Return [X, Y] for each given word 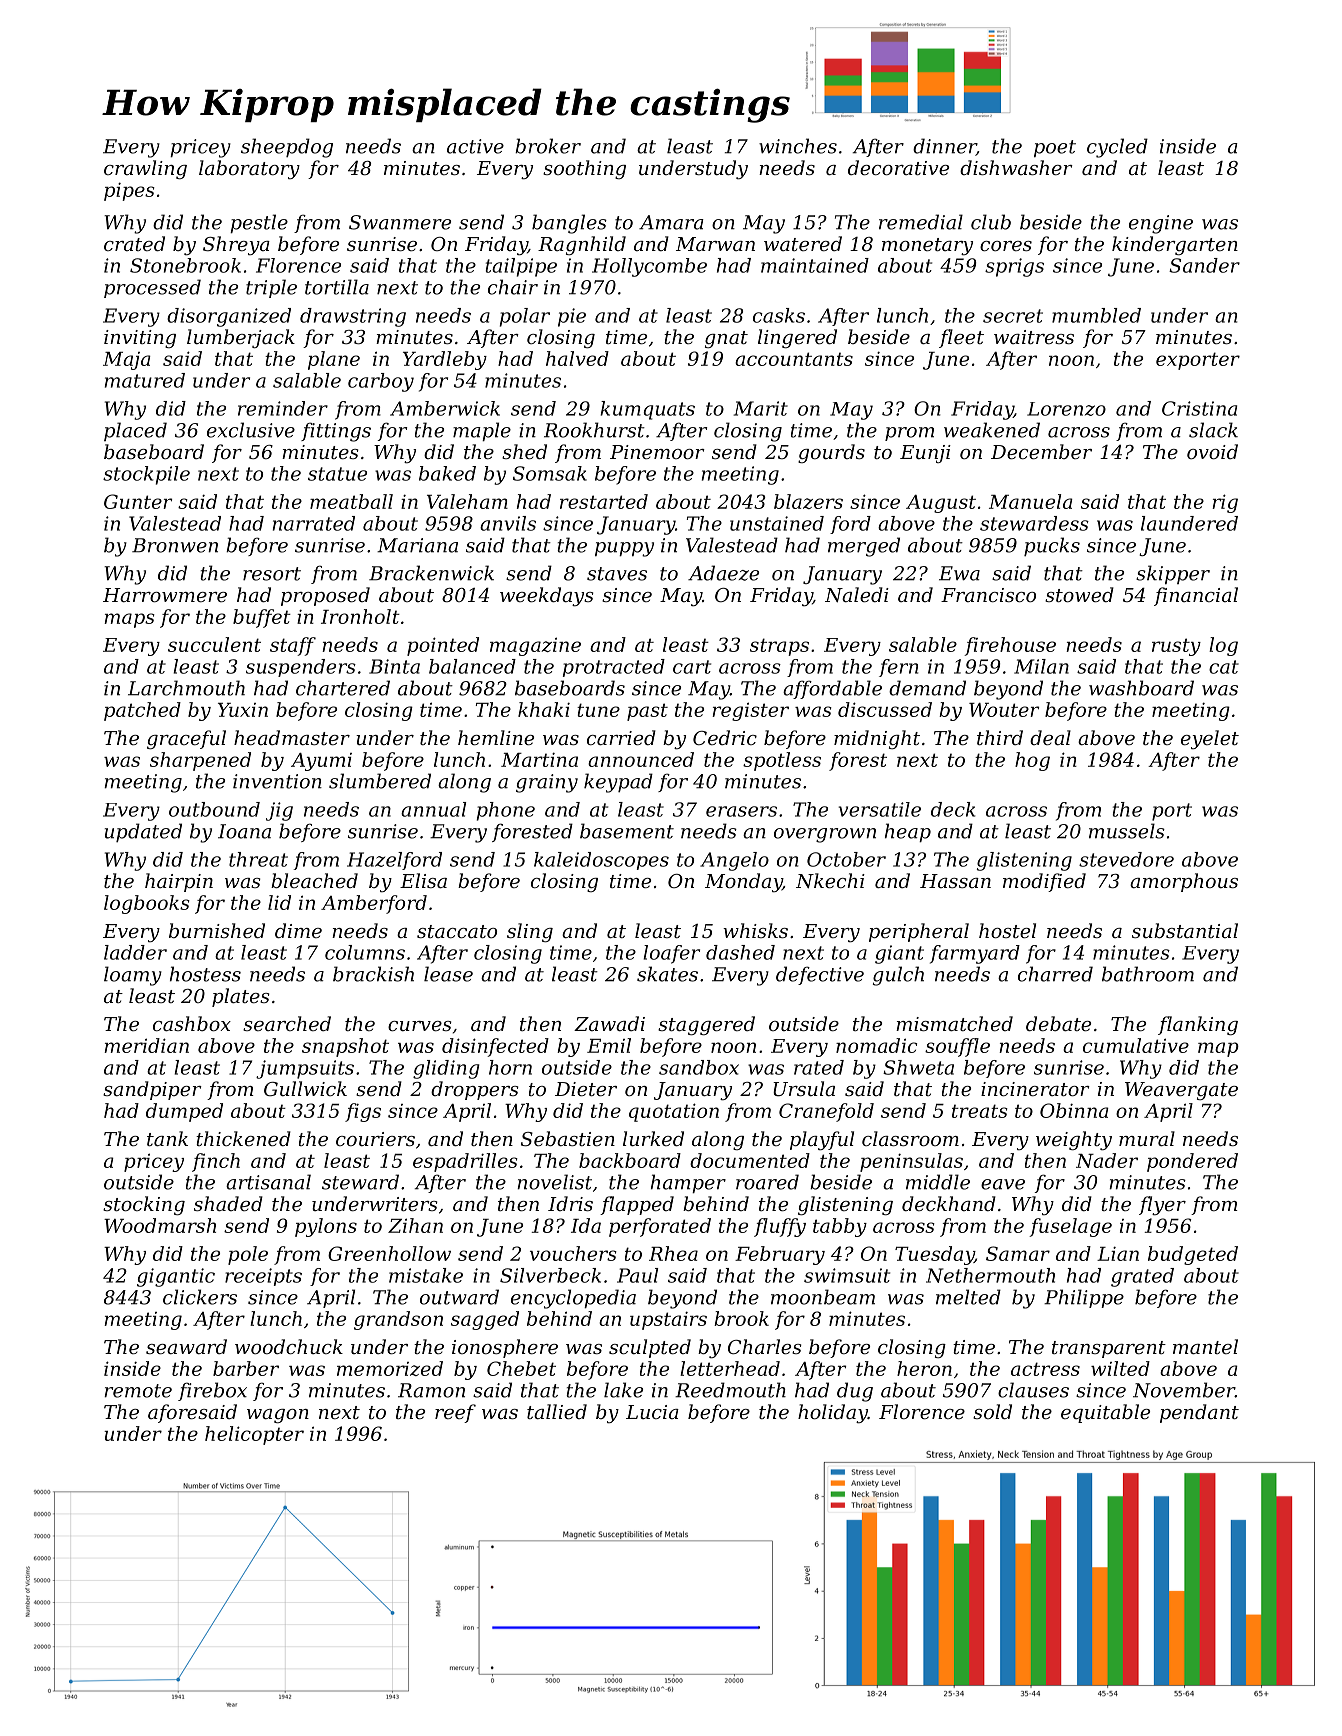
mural [1147, 1138]
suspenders [301, 668]
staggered [706, 1025]
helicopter [254, 1435]
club [991, 222]
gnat [726, 339]
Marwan [715, 244]
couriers [375, 1139]
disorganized [229, 317]
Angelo [734, 861]
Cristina [1199, 408]
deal [1050, 737]
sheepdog [287, 148]
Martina [539, 759]
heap [908, 832]
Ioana [244, 831]
